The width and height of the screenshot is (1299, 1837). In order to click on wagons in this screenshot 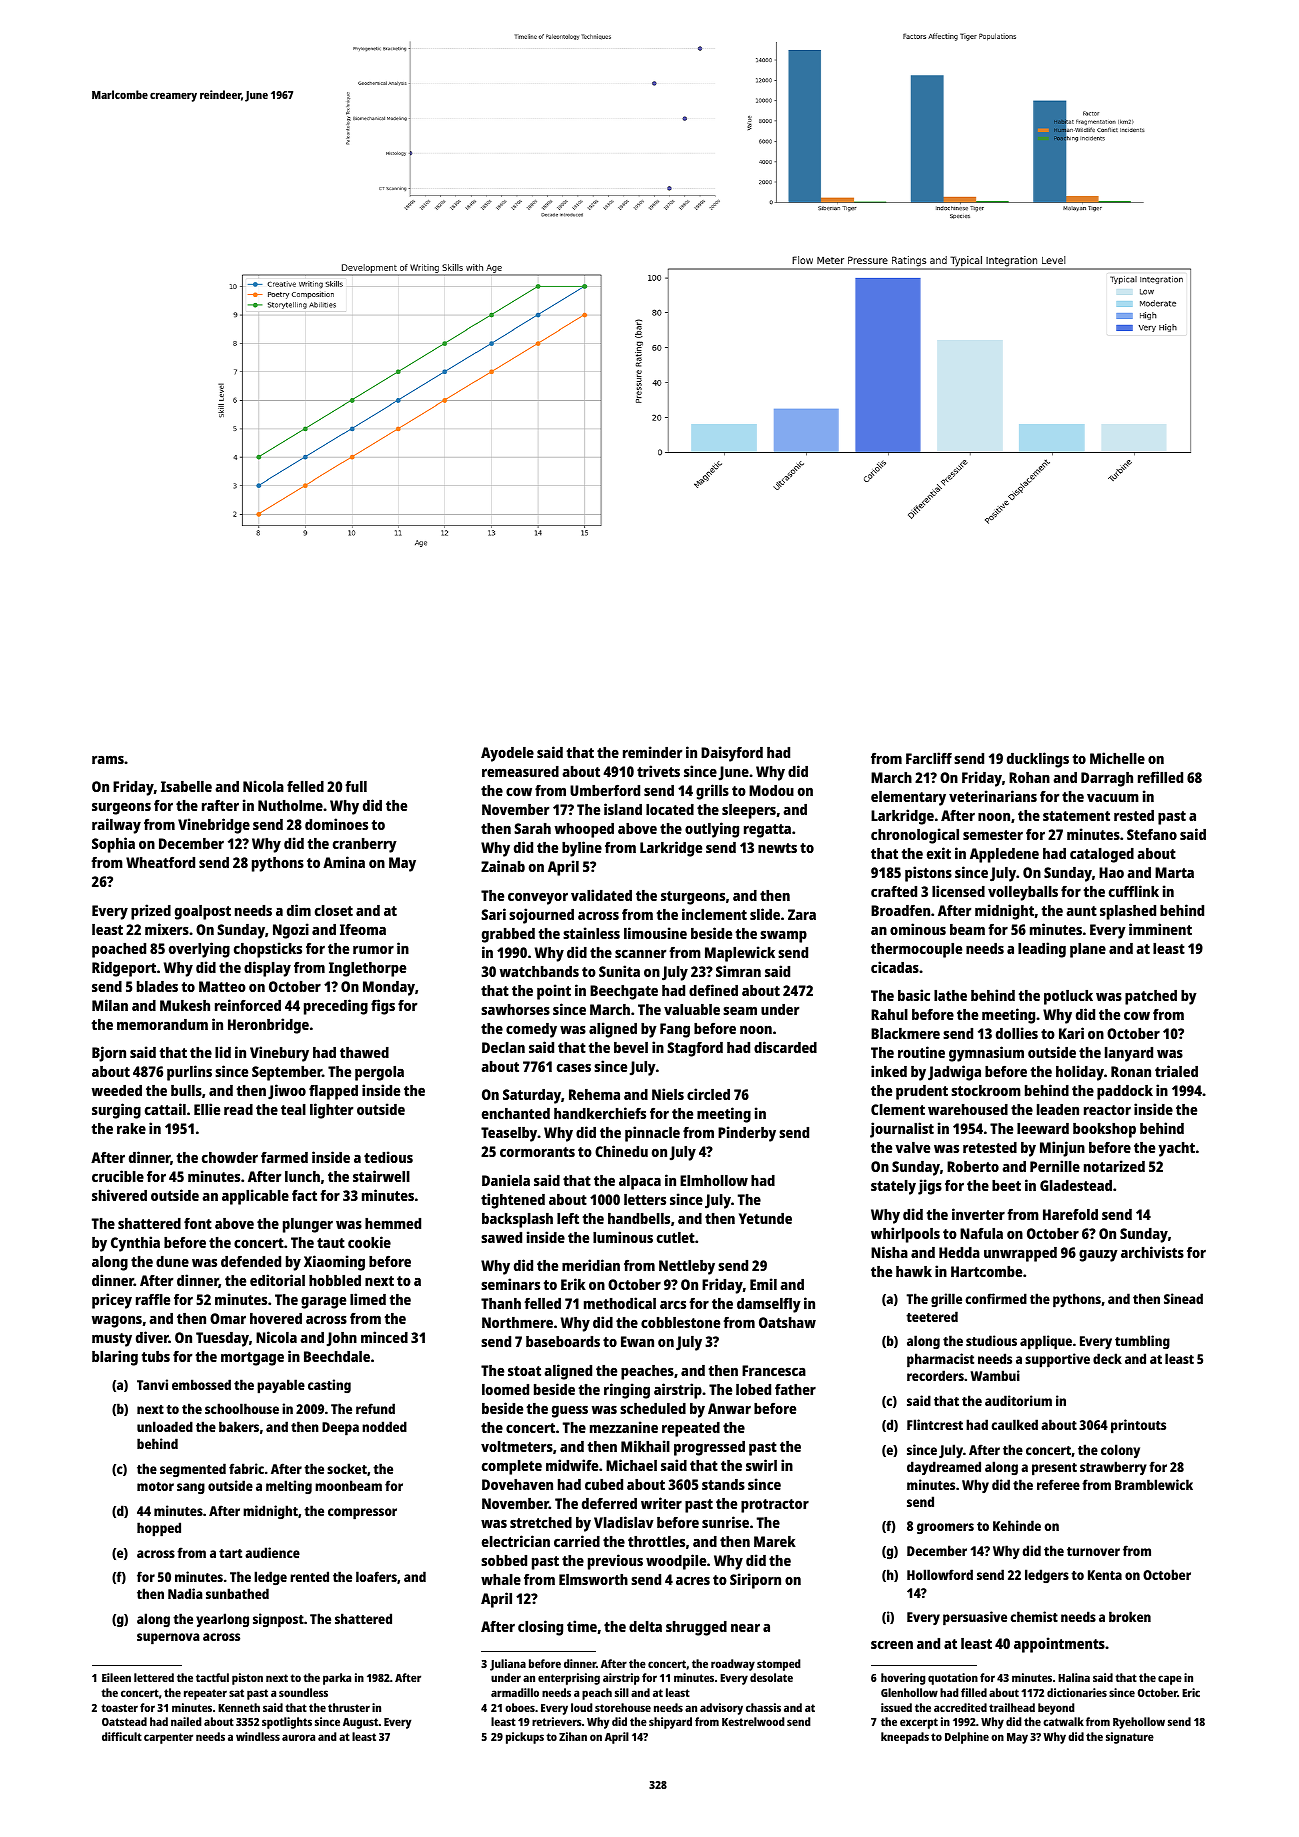, I will do `click(117, 1322)`.
